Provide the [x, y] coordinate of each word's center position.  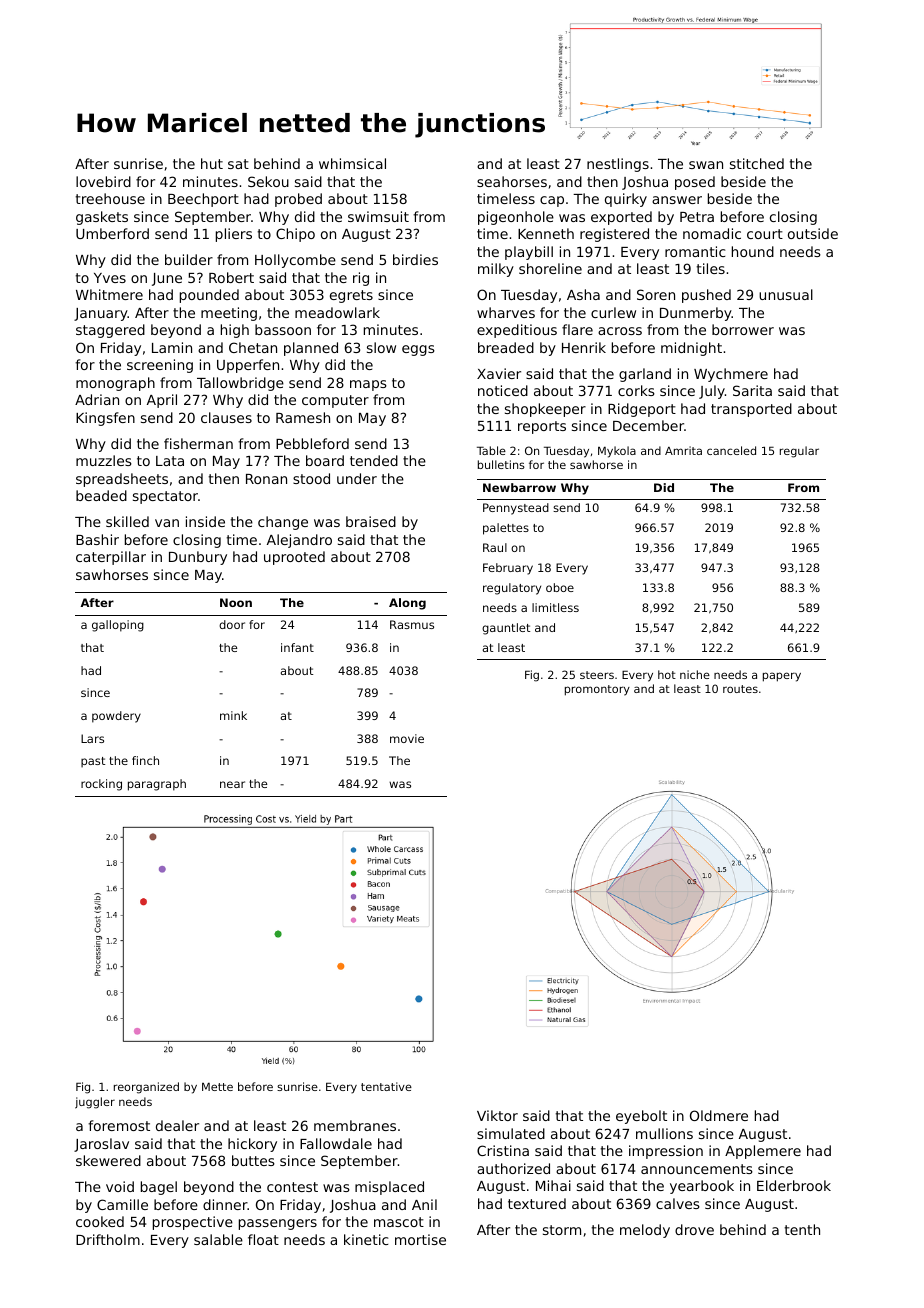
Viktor [497, 1115]
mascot [399, 1222]
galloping [118, 626]
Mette [217, 1086]
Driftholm [108, 1239]
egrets [351, 296]
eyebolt [641, 1117]
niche [695, 674]
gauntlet [506, 629]
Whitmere [109, 294]
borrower [743, 329]
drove [694, 1229]
